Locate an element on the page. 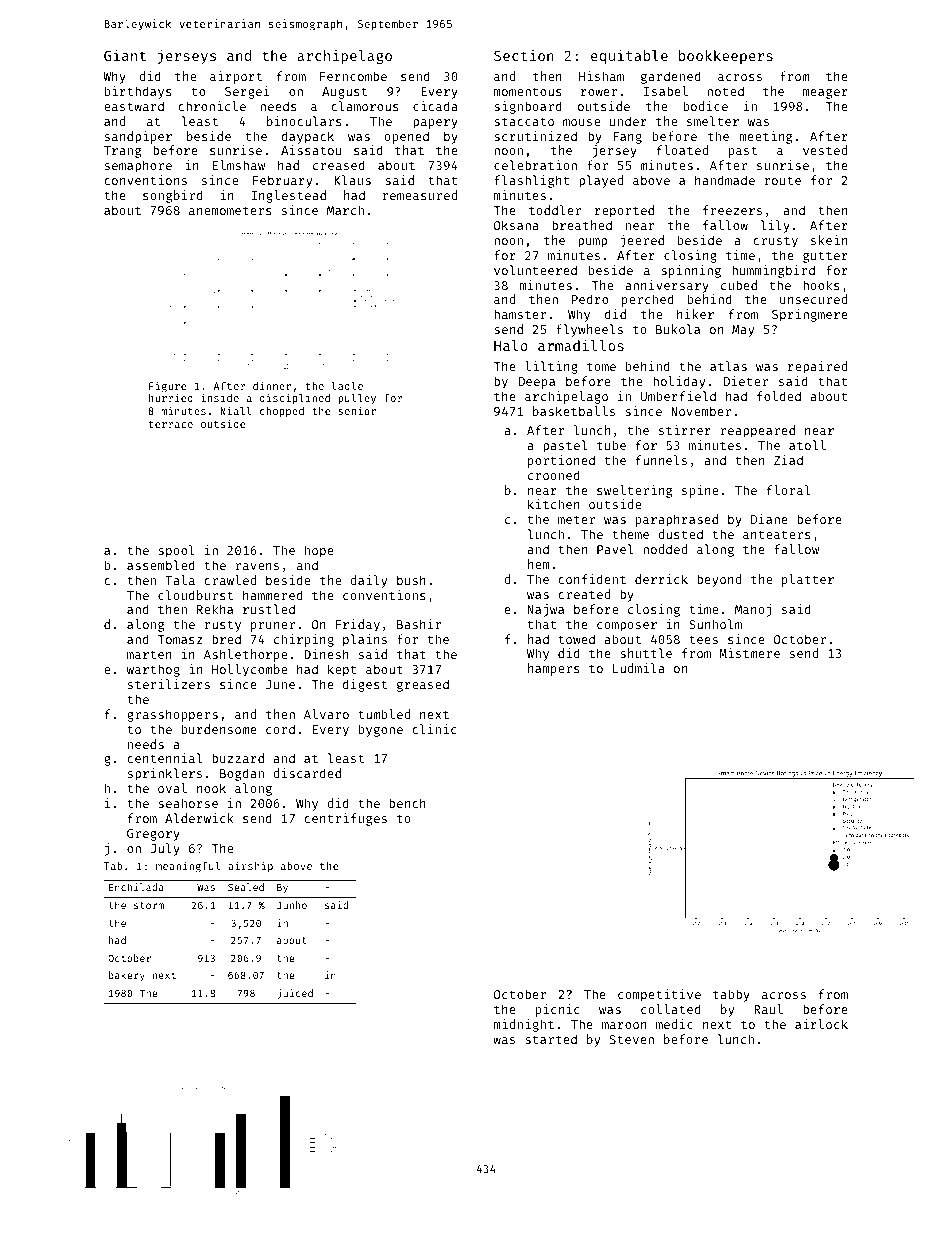 The width and height of the image is (952, 1233). Giant is located at coordinates (125, 55).
